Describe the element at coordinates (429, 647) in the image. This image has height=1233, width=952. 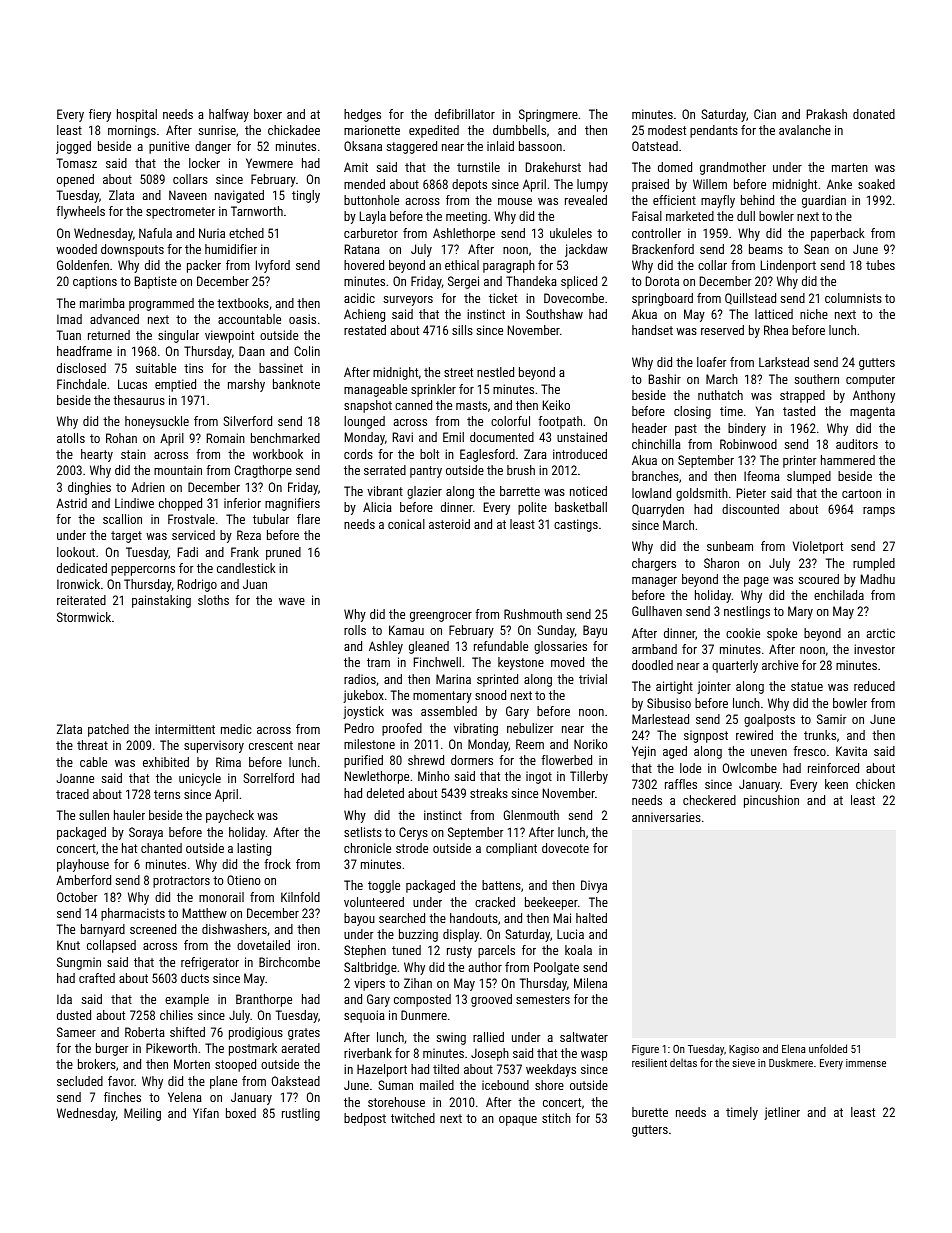
I see `gleaned` at that location.
